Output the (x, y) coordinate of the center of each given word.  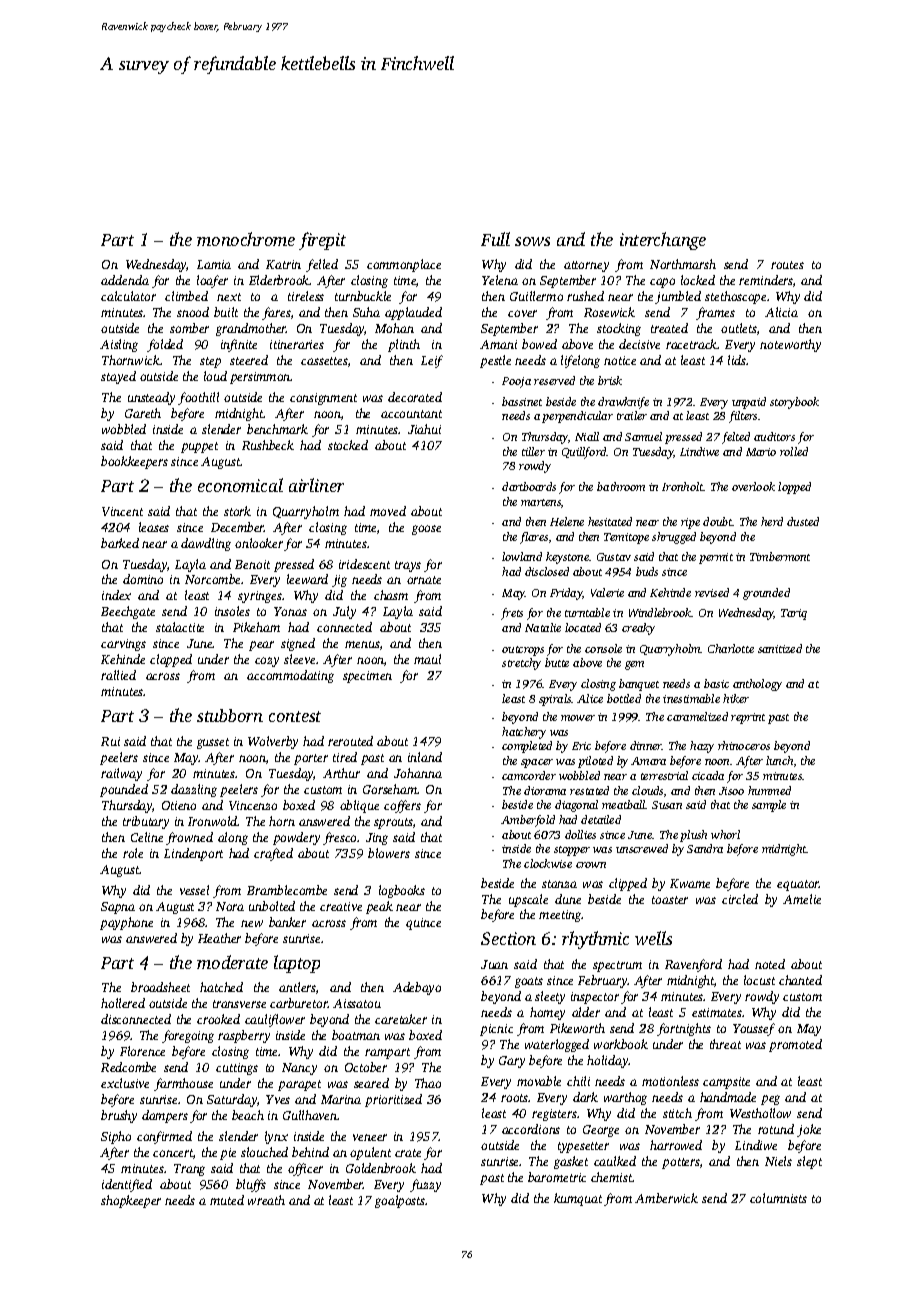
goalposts (400, 1201)
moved (388, 511)
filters (743, 417)
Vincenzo (253, 805)
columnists (778, 1198)
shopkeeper (131, 1201)
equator (798, 885)
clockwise (548, 863)
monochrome (246, 239)
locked (698, 280)
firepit (322, 241)
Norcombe (212, 579)
